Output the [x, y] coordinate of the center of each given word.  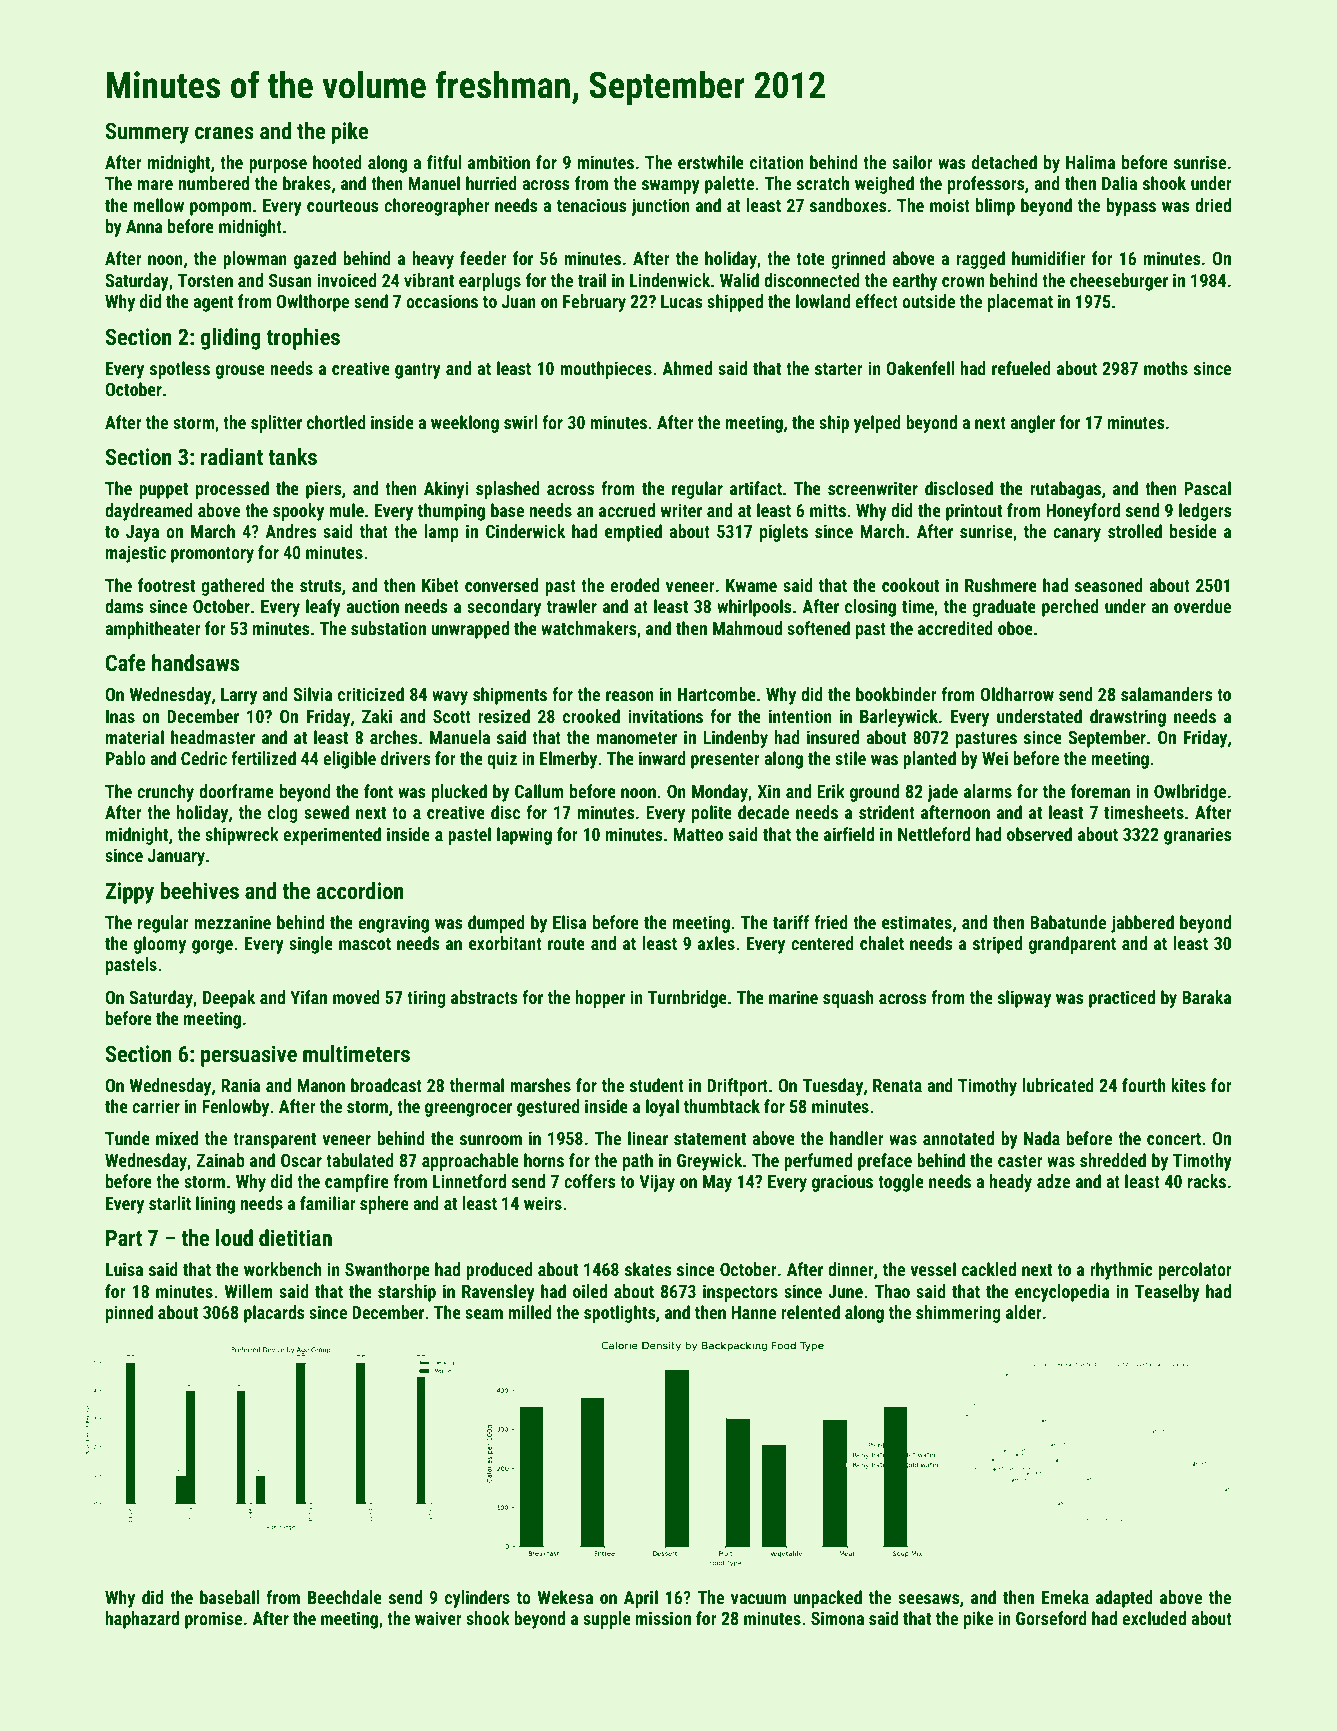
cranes [224, 133]
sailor [912, 162]
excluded [1154, 1618]
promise [213, 1620]
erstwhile [711, 162]
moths [1166, 368]
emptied [633, 533]
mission [663, 1618]
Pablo [126, 758]
